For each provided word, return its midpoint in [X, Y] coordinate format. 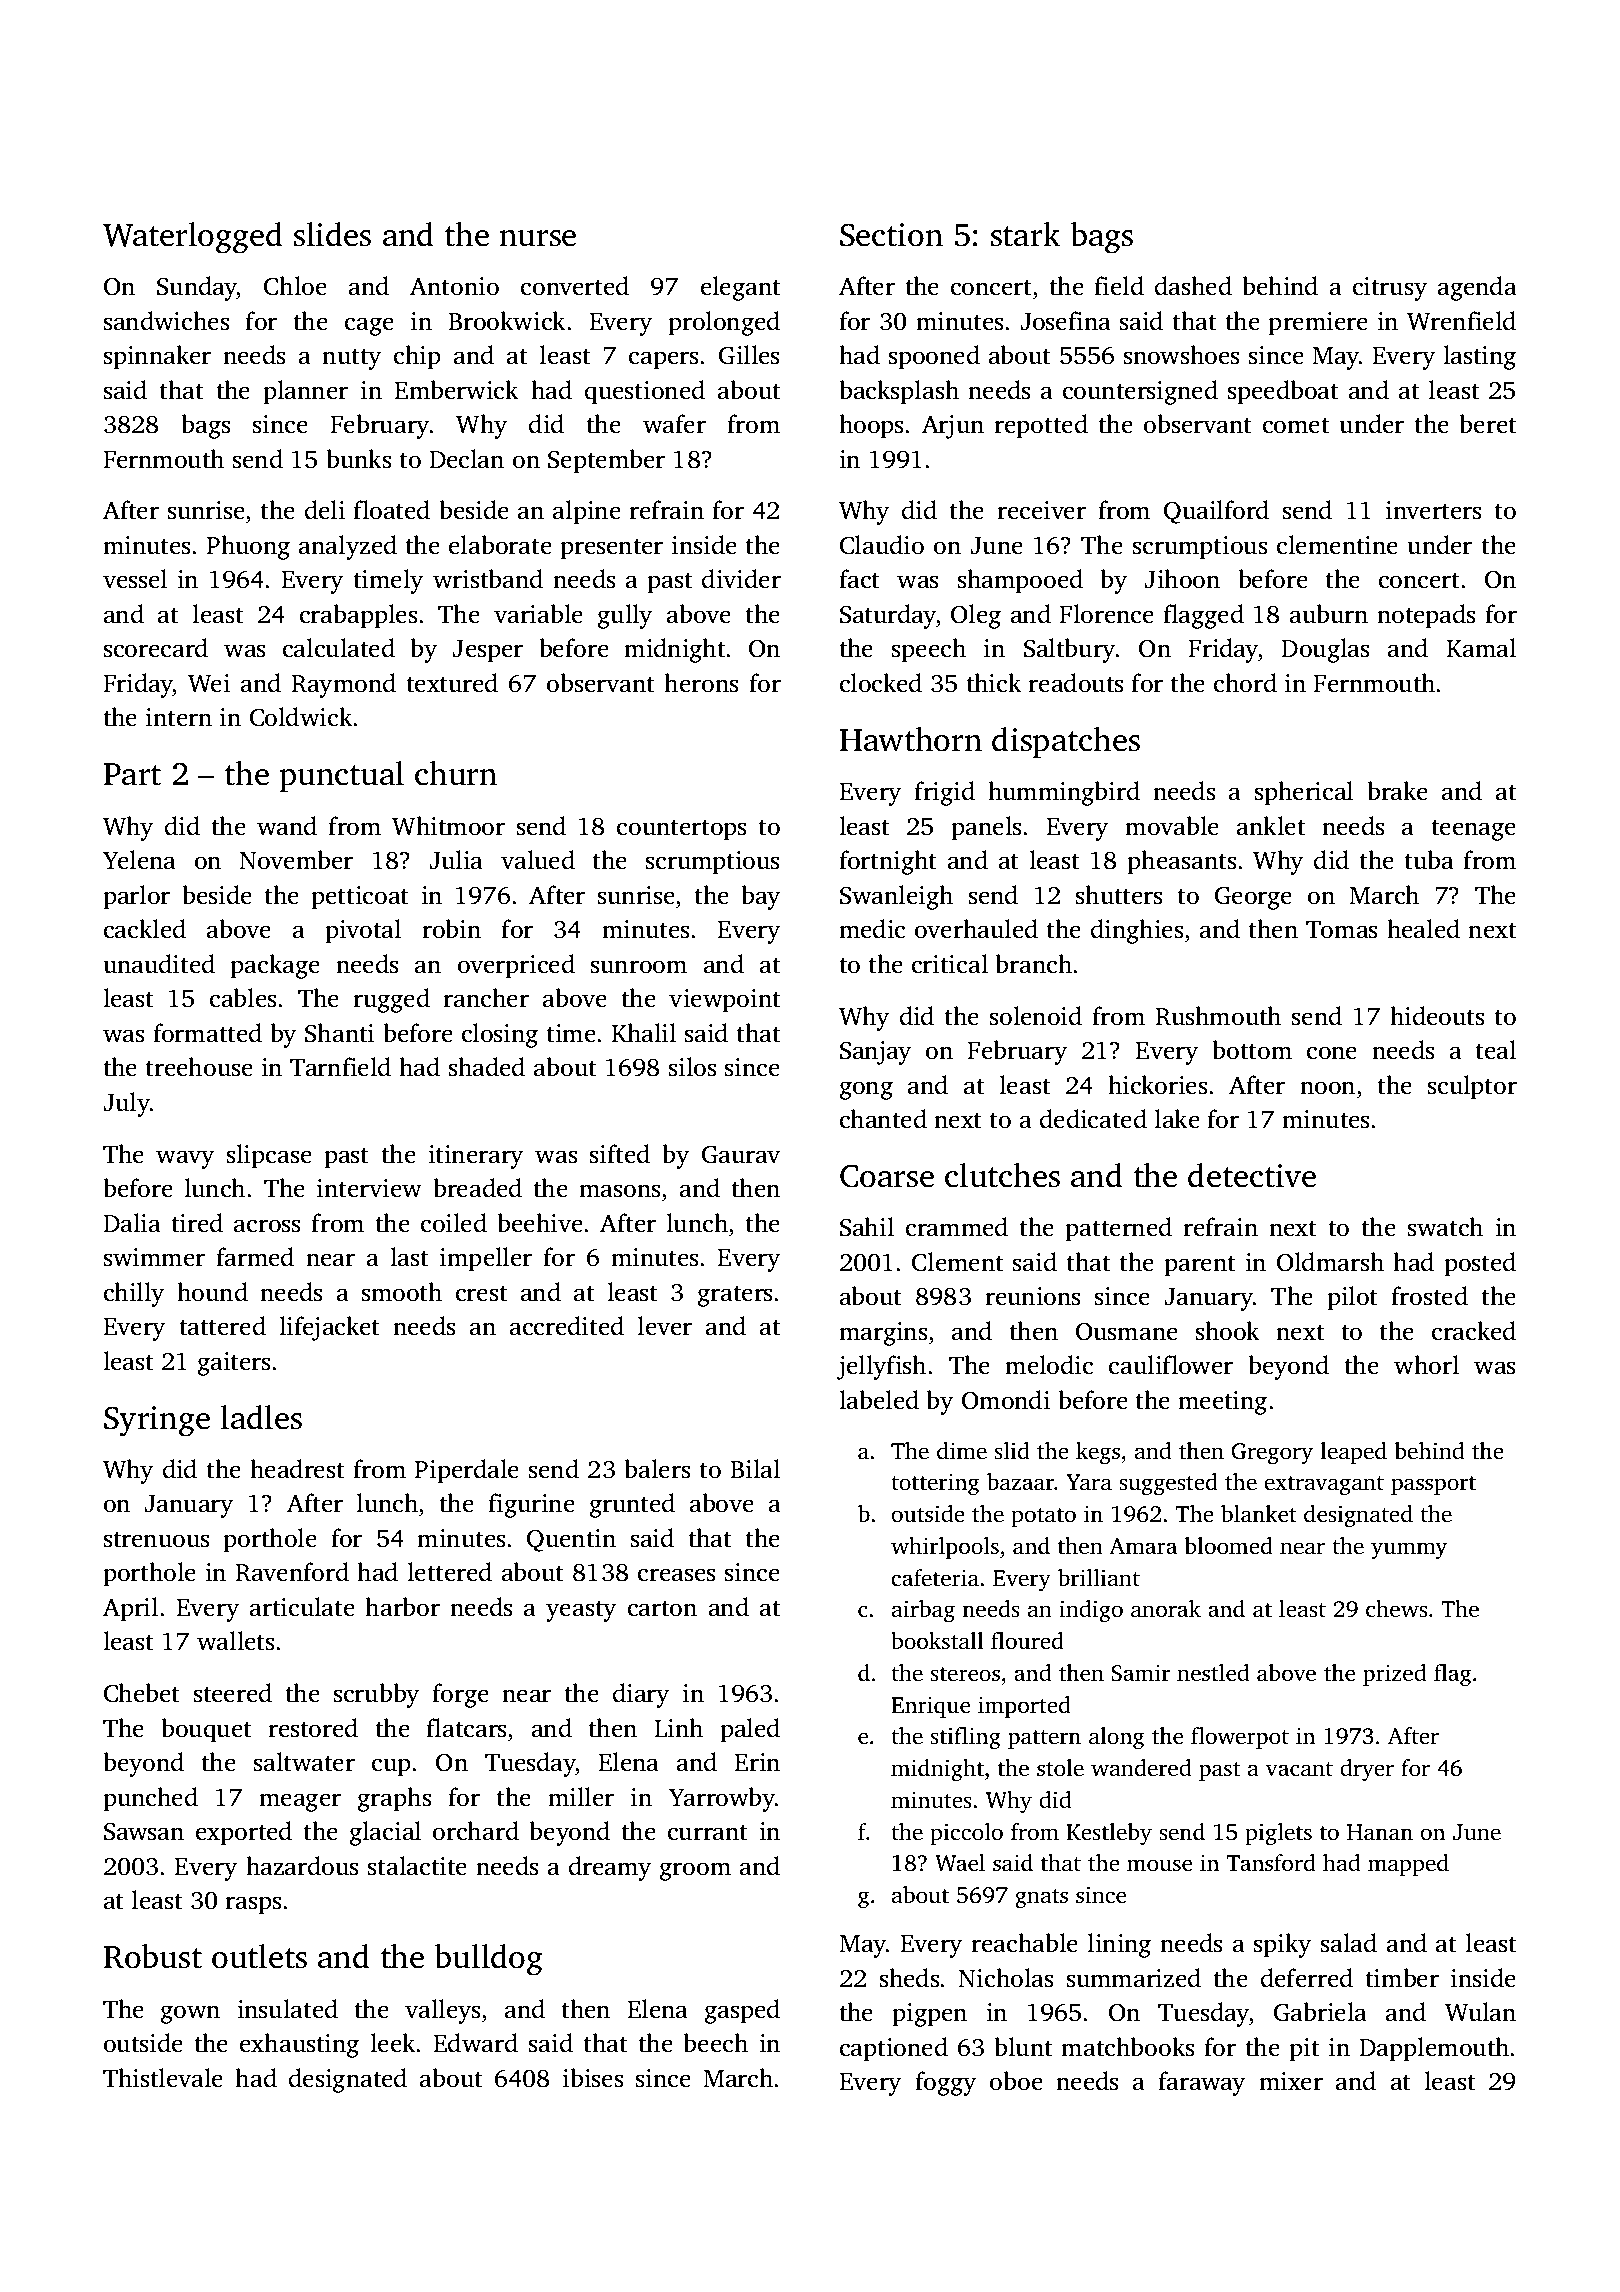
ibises [593, 2078]
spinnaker [157, 357]
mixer [1291, 2081]
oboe [1016, 2081]
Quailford [1216, 512]
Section [891, 235]
